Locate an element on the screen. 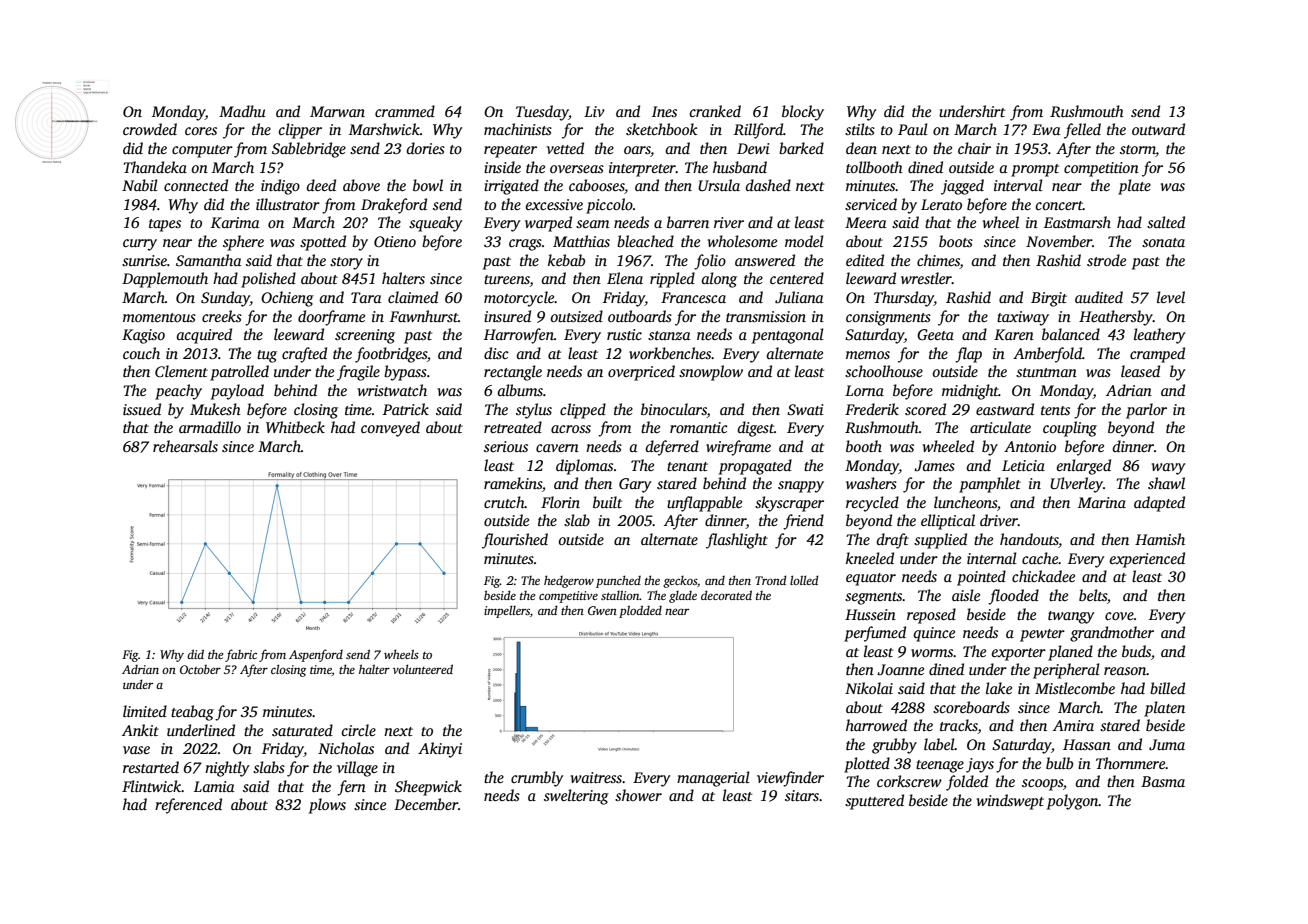 The height and width of the screenshot is (924, 1308). crowded is located at coordinates (150, 129).
